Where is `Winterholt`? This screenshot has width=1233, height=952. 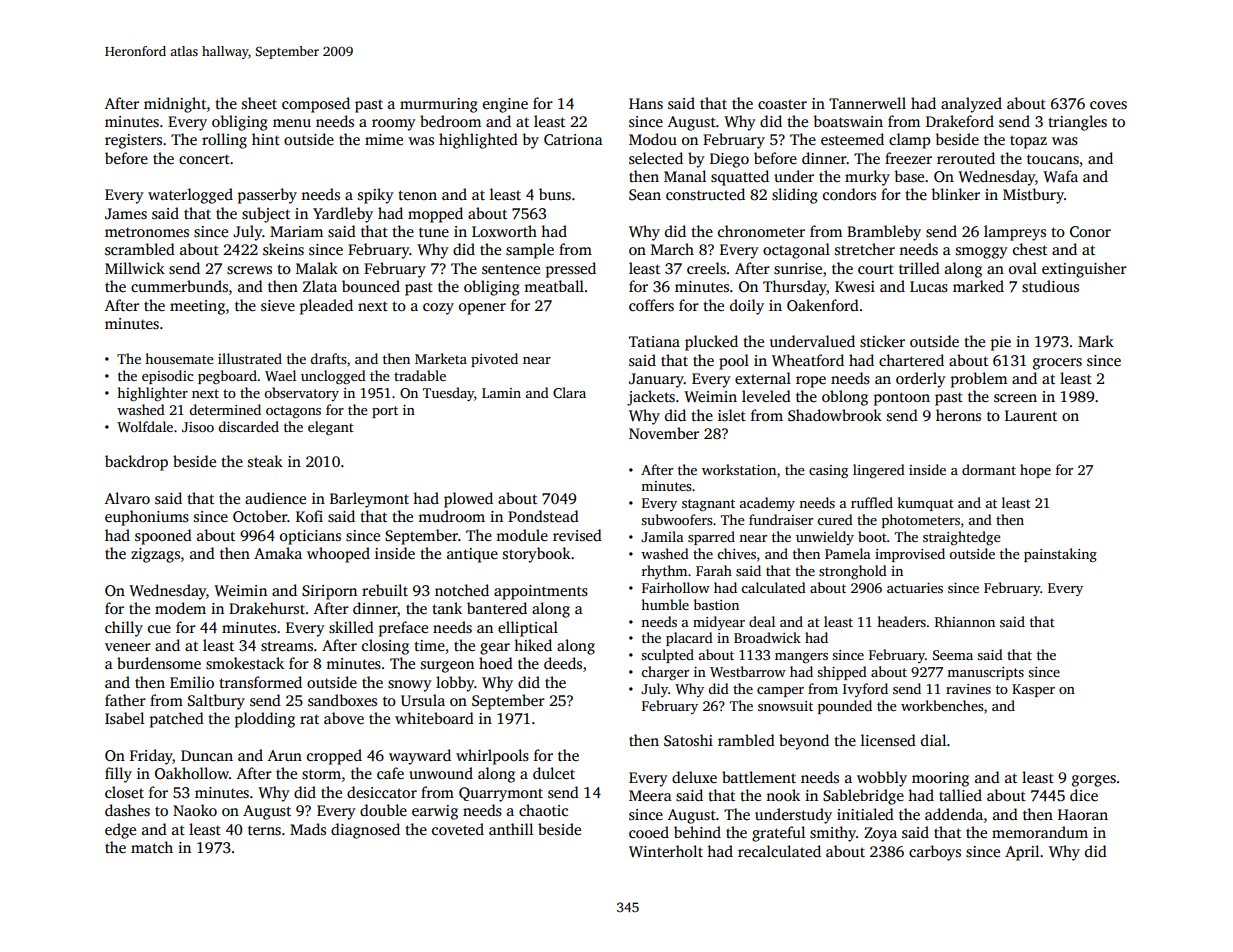
Winterholt is located at coordinates (666, 851).
